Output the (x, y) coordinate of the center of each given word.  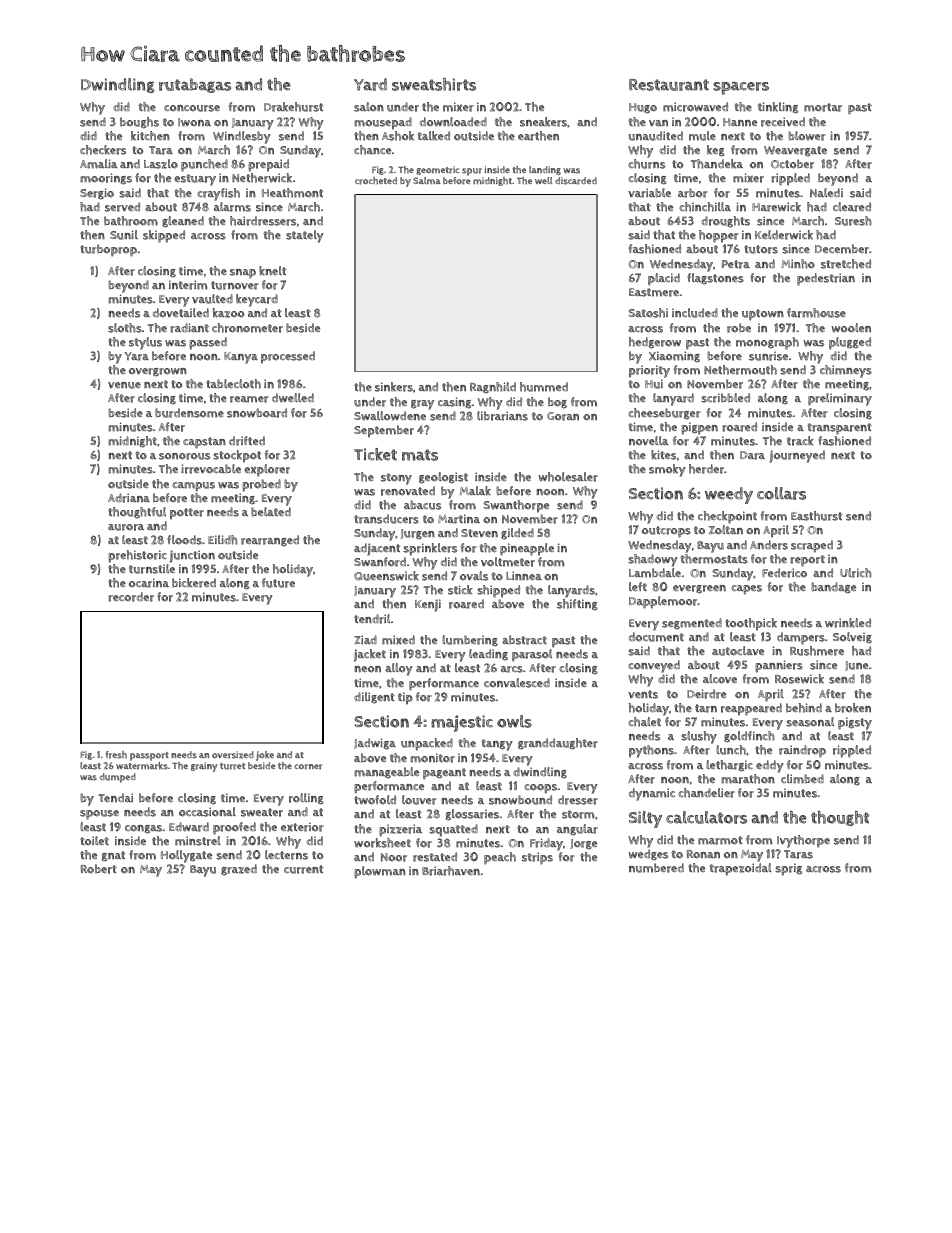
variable (649, 193)
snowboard (257, 413)
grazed (239, 870)
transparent (839, 429)
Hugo (643, 108)
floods (184, 540)
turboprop (108, 250)
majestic (462, 723)
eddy (770, 766)
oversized (233, 755)
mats (420, 455)
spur (472, 172)
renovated (408, 491)
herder (706, 469)
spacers (741, 88)
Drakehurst (293, 107)
